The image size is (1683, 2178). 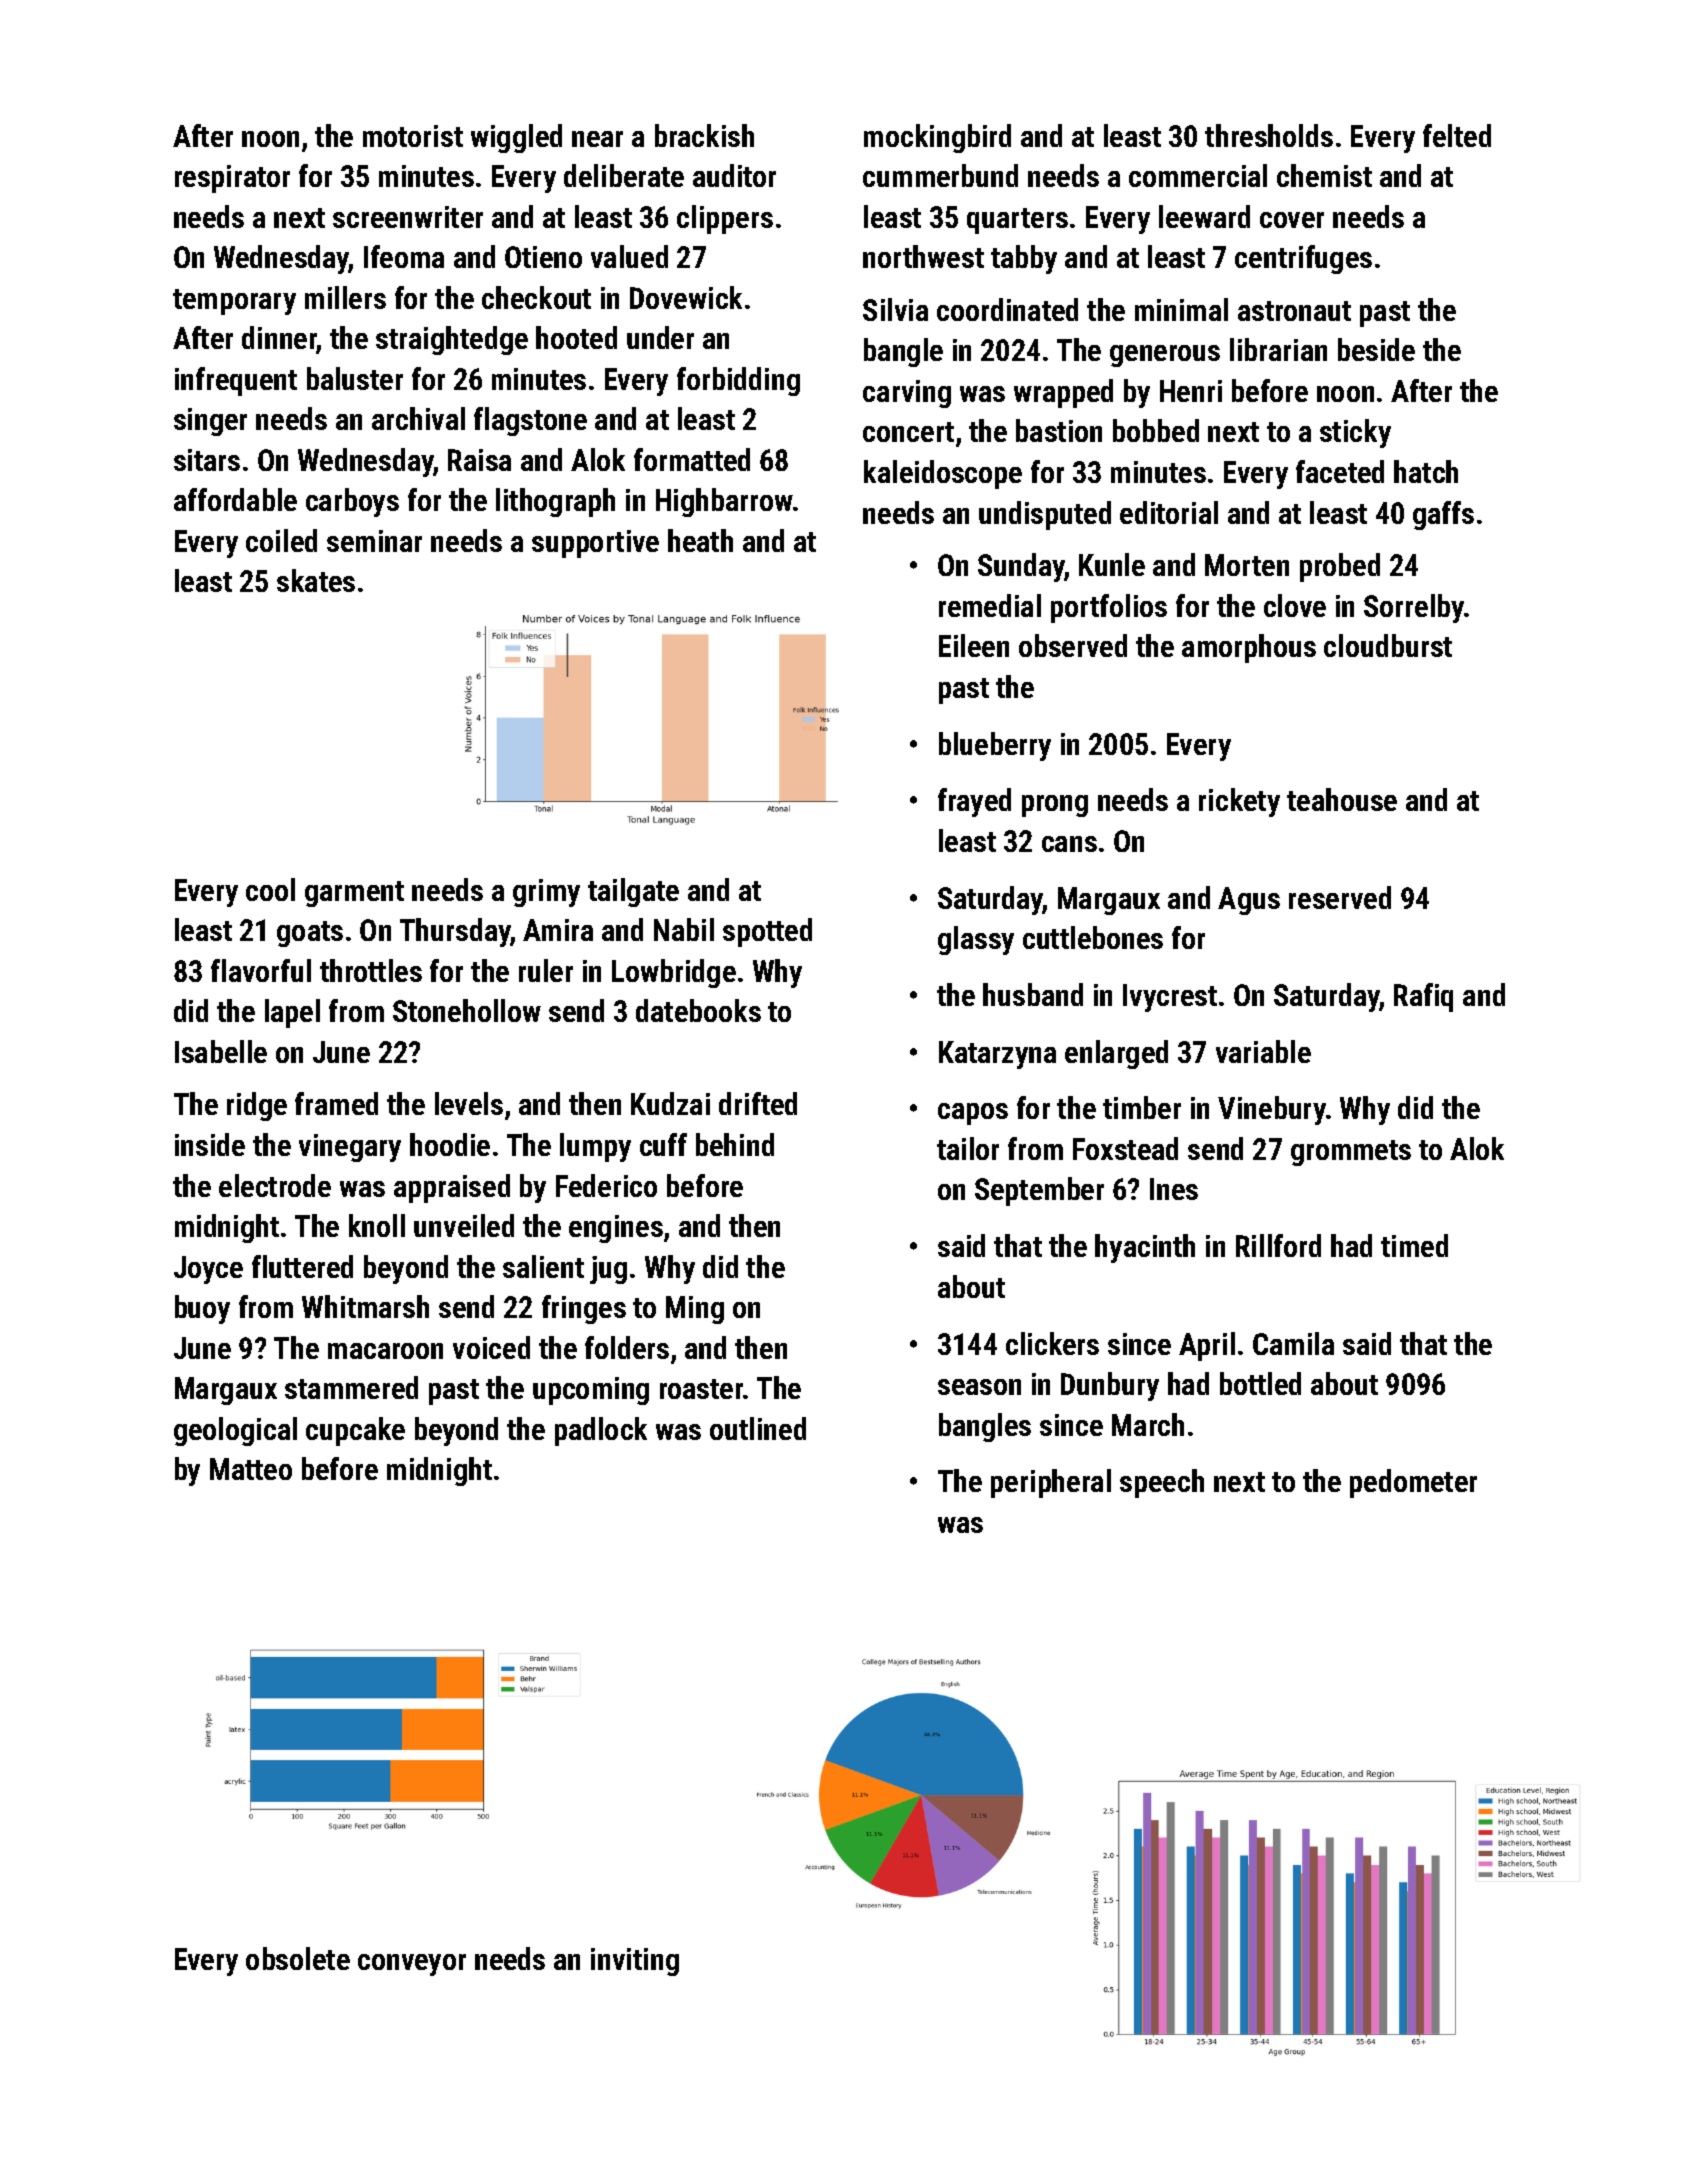 What do you see at coordinates (704, 135) in the page?
I see `brackish` at bounding box center [704, 135].
